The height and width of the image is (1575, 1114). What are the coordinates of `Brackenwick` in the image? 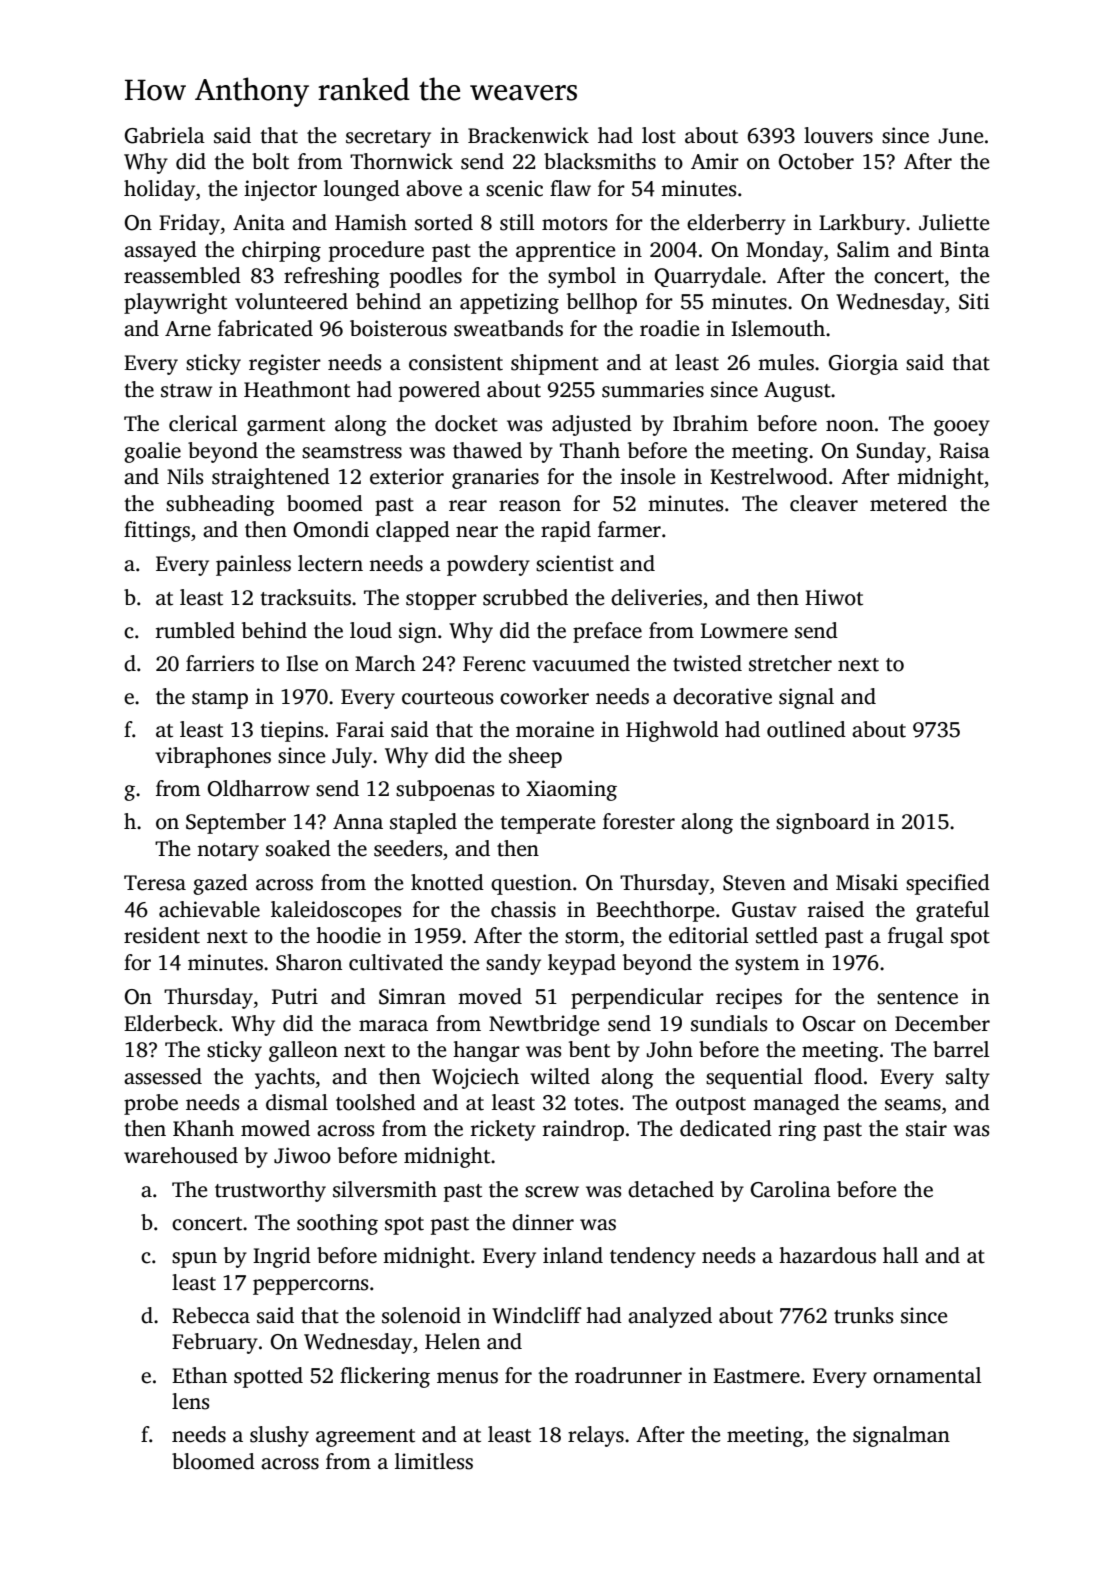 It's located at (528, 135).
